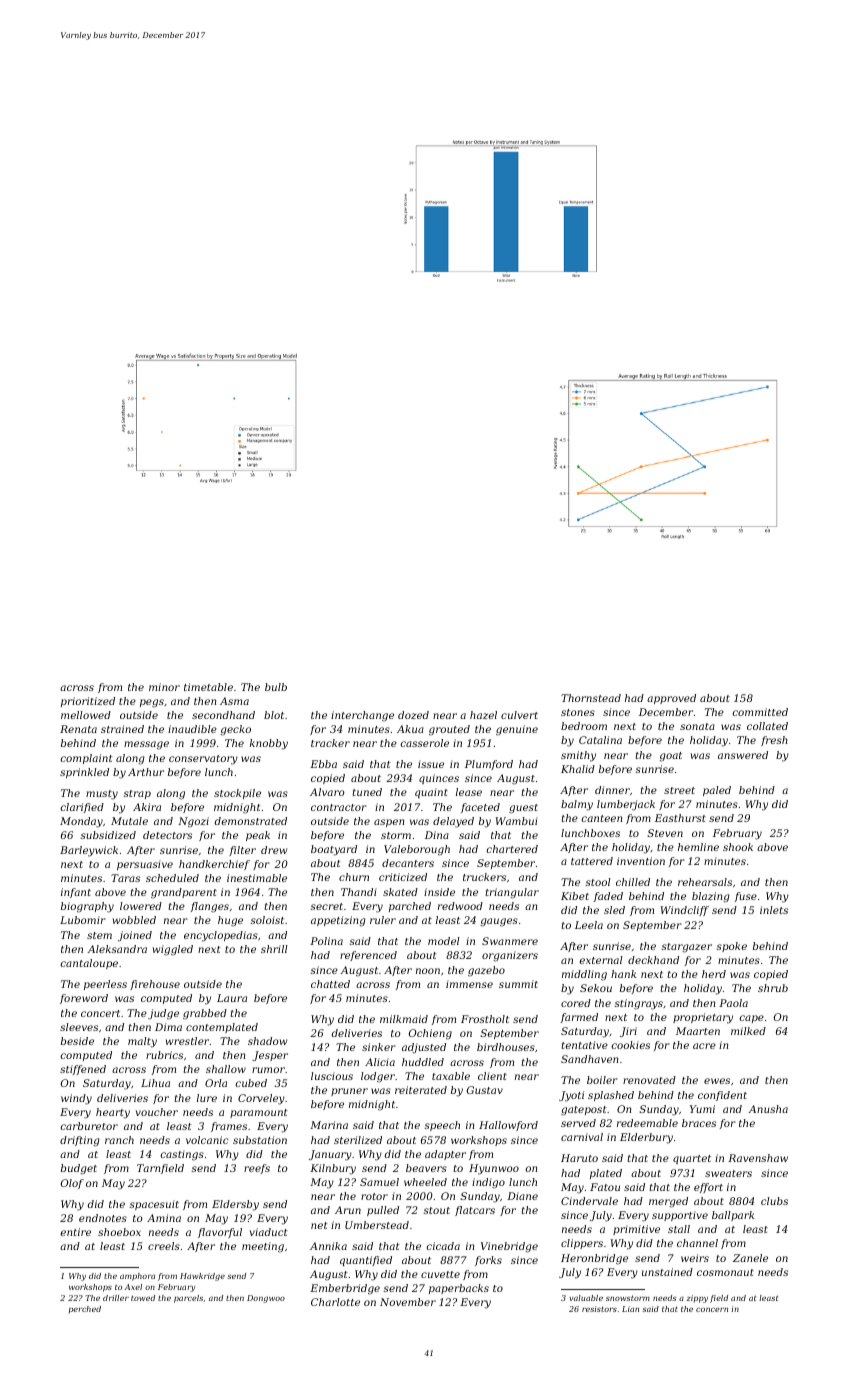 The height and width of the document is (1400, 849). I want to click on Ravenshaw, so click(758, 1158).
